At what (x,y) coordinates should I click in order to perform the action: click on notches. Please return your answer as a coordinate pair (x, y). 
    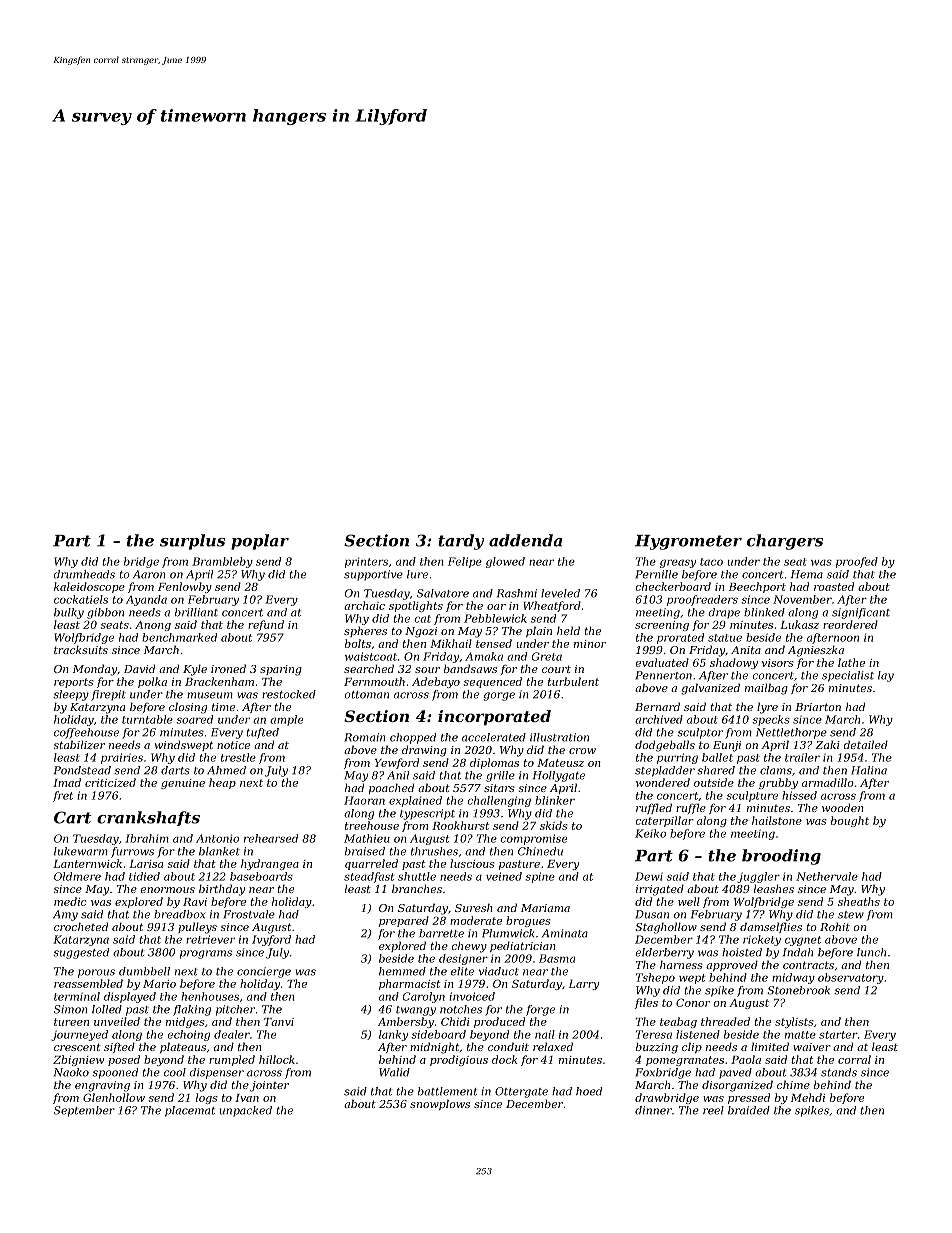
    Looking at the image, I should click on (461, 1009).
